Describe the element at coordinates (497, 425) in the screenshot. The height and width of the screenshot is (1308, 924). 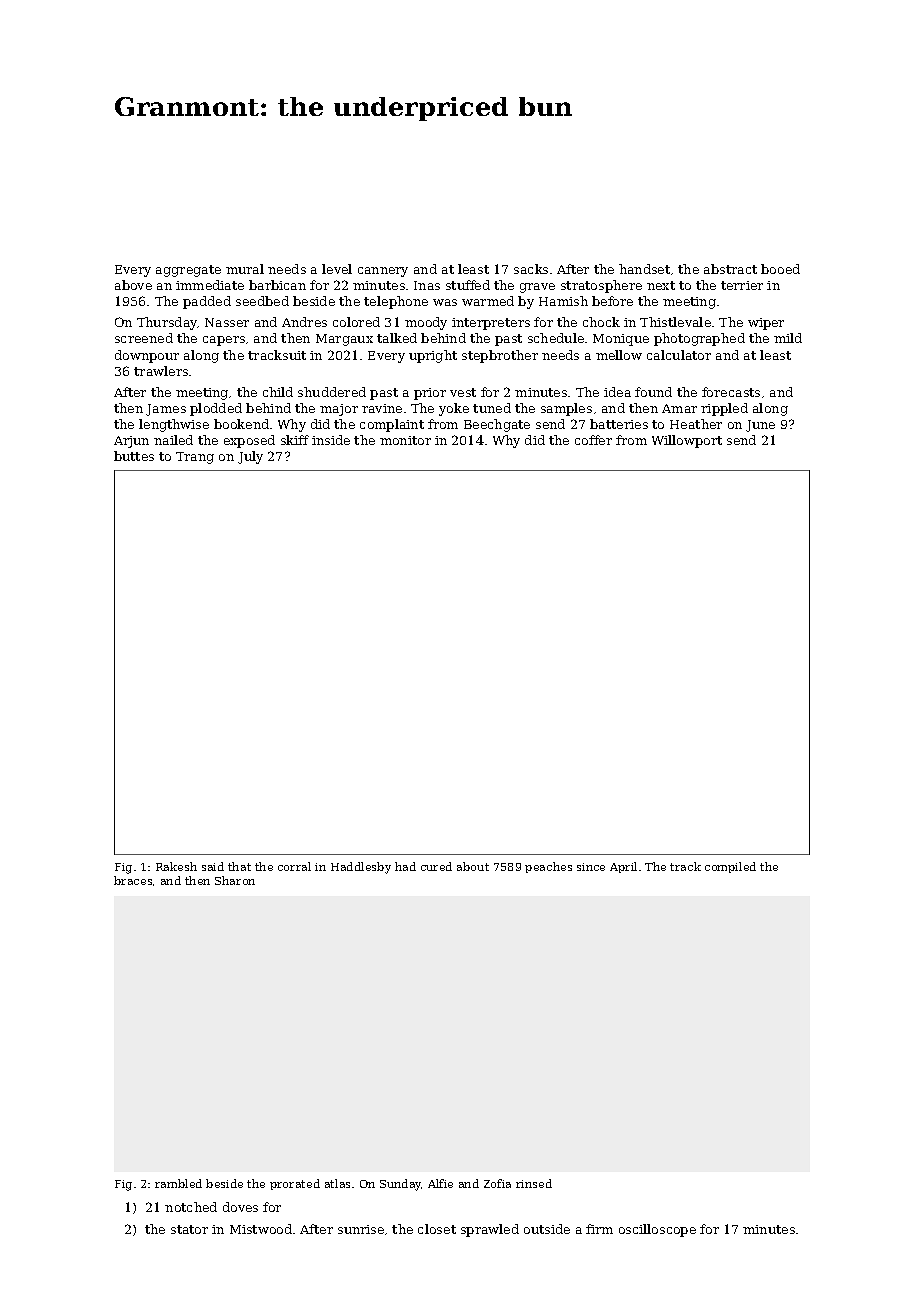
I see `Beechgate` at that location.
